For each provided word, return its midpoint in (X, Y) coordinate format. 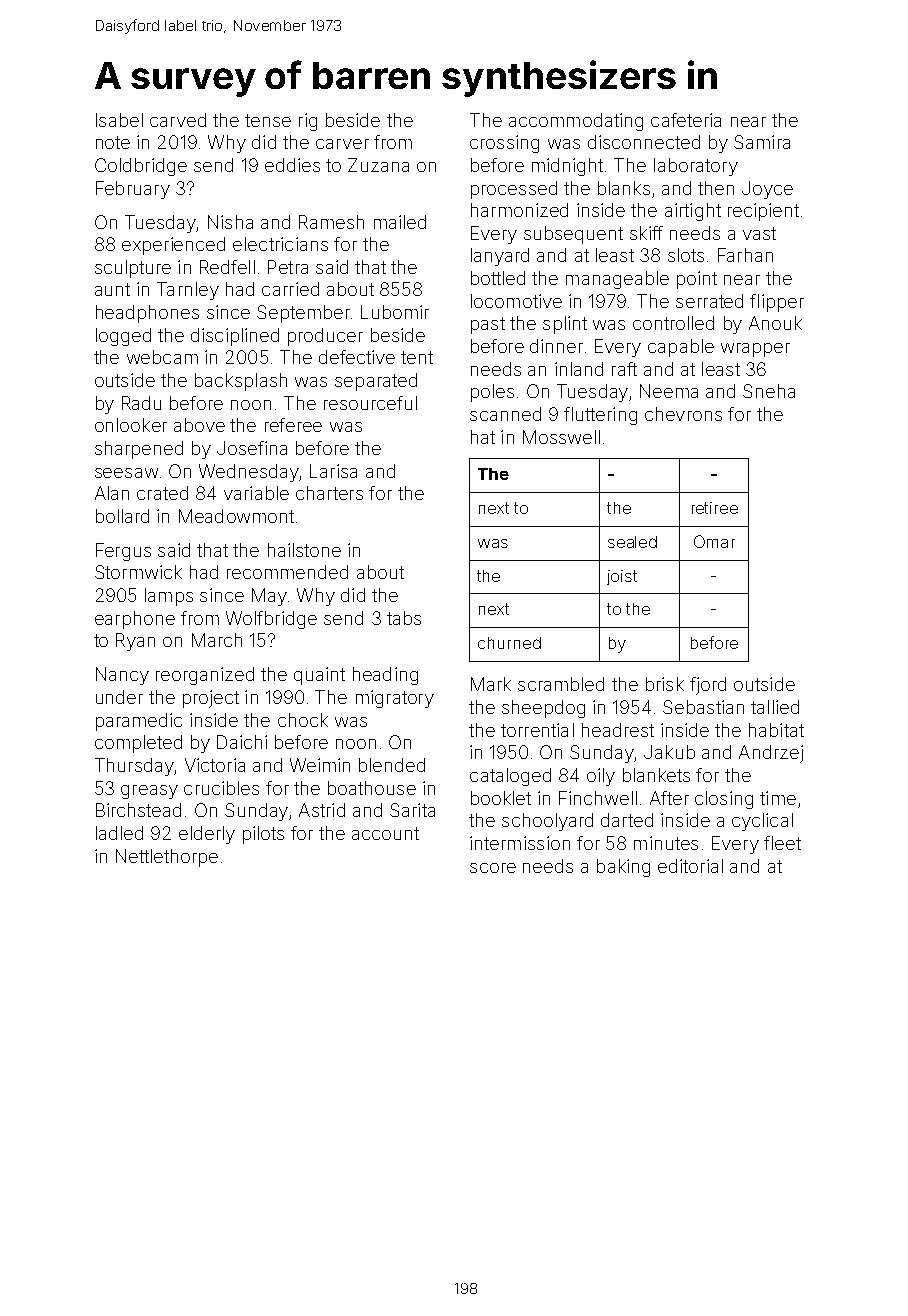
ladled (119, 833)
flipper (777, 303)
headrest (618, 730)
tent (417, 357)
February (133, 190)
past (488, 325)
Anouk (775, 323)
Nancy (122, 676)
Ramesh (331, 222)
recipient (763, 212)
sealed (632, 542)
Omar (714, 541)
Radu (141, 403)
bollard (122, 516)
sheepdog (543, 709)
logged (123, 337)
